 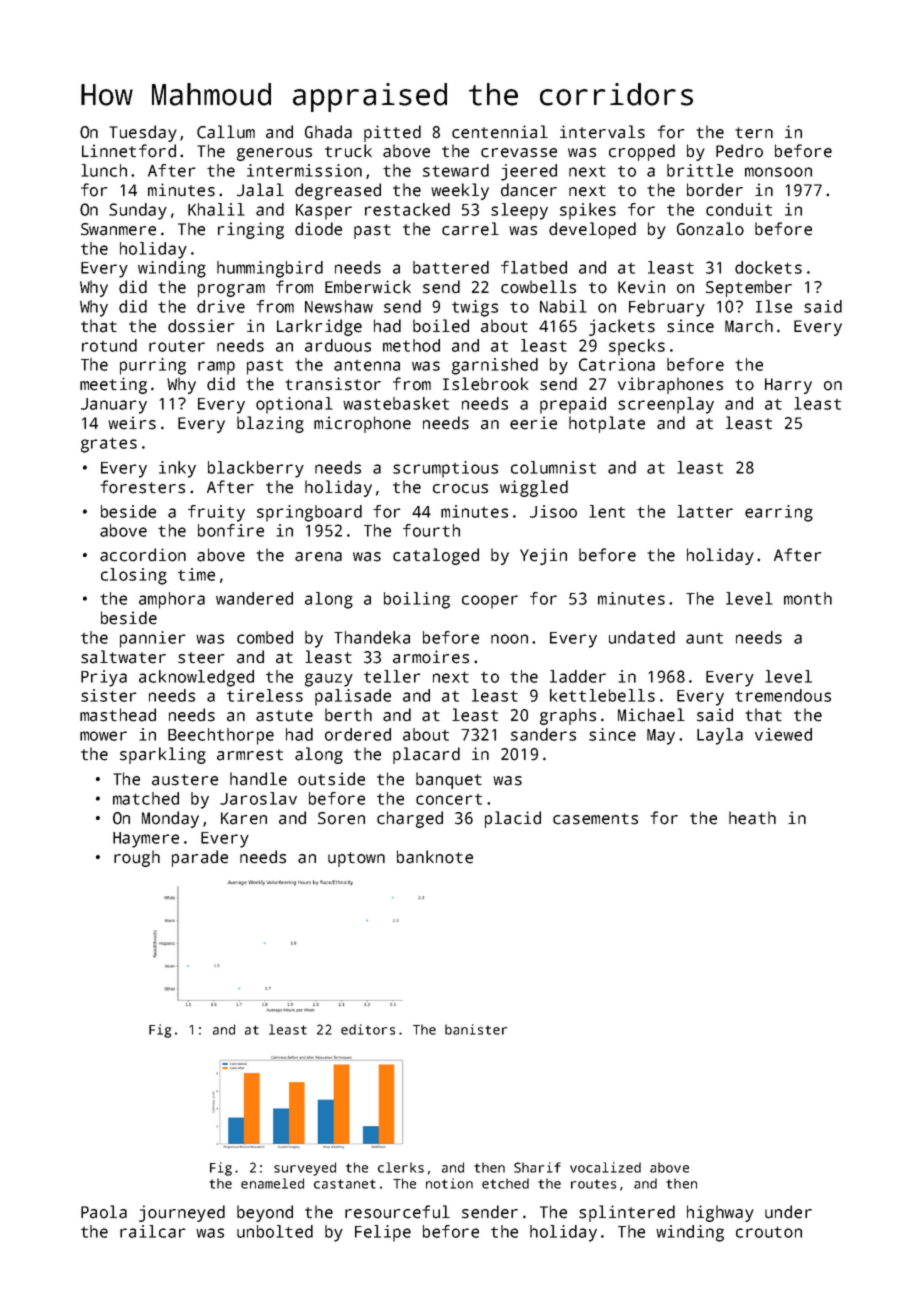 I want to click on tern, so click(x=754, y=133).
